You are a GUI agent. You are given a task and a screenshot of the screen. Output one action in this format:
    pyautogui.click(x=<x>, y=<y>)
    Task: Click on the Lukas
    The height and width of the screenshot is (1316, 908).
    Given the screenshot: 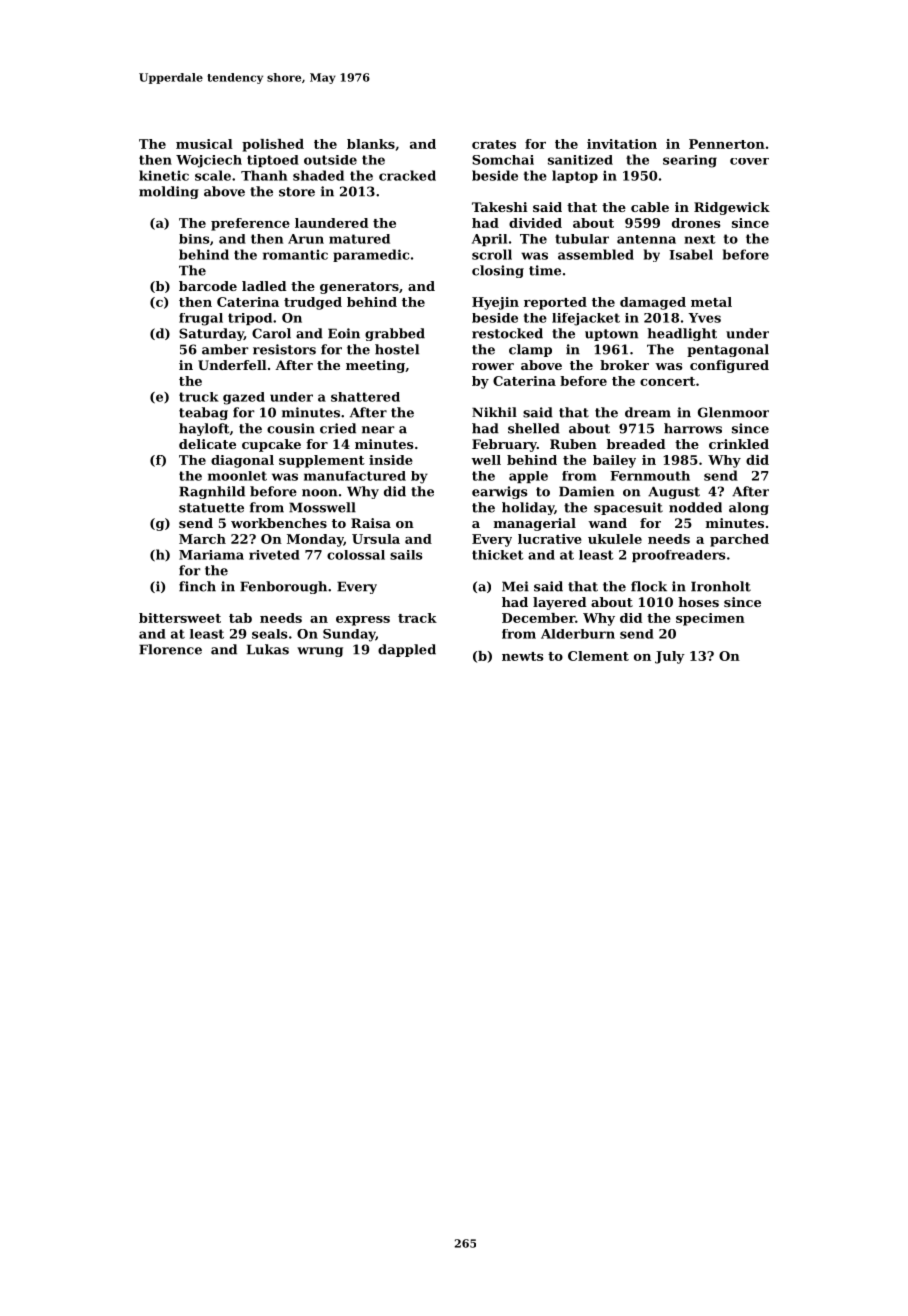 What is the action you would take?
    pyautogui.click(x=268, y=649)
